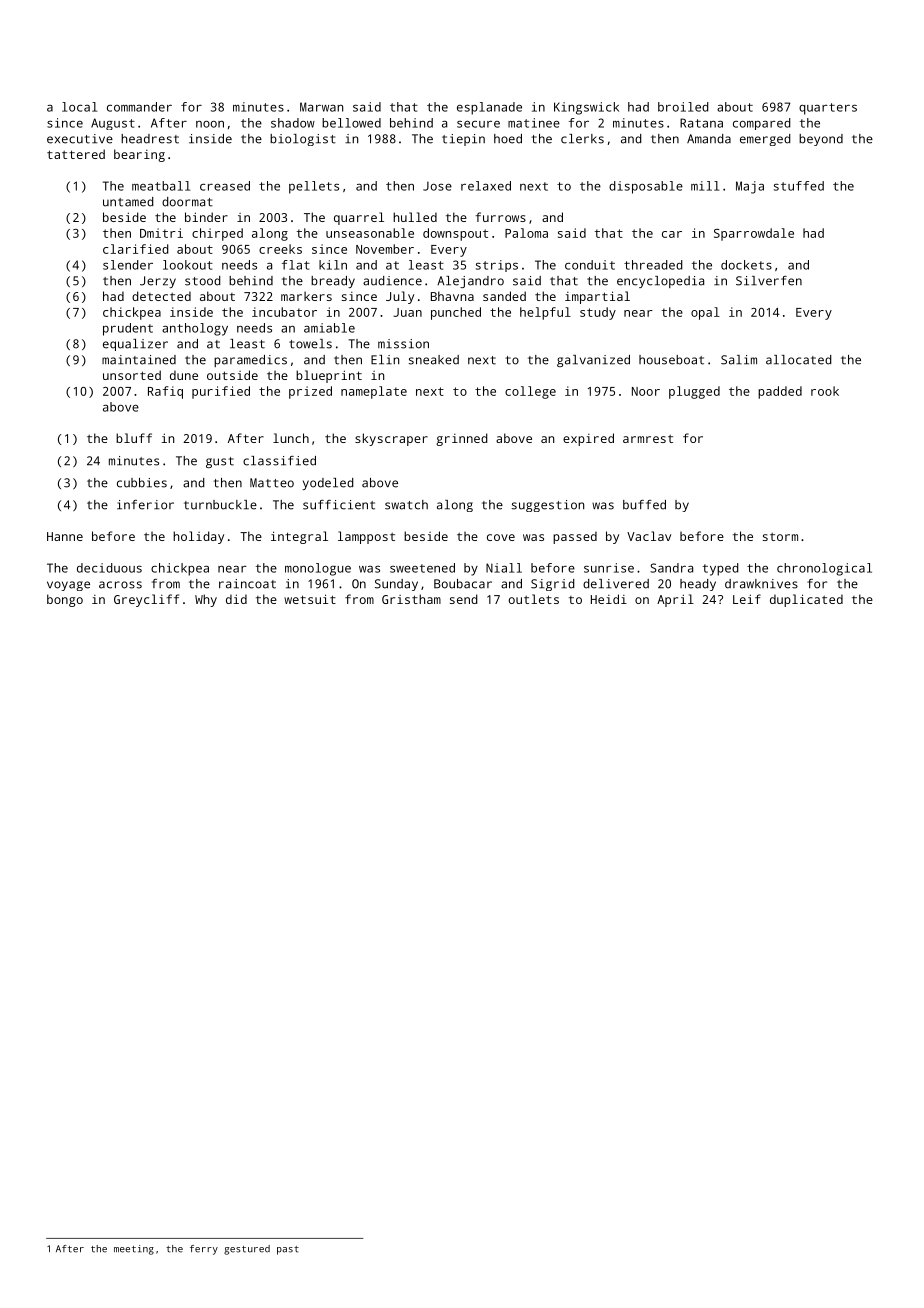 Image resolution: width=924 pixels, height=1308 pixels. I want to click on gestured, so click(247, 1250).
